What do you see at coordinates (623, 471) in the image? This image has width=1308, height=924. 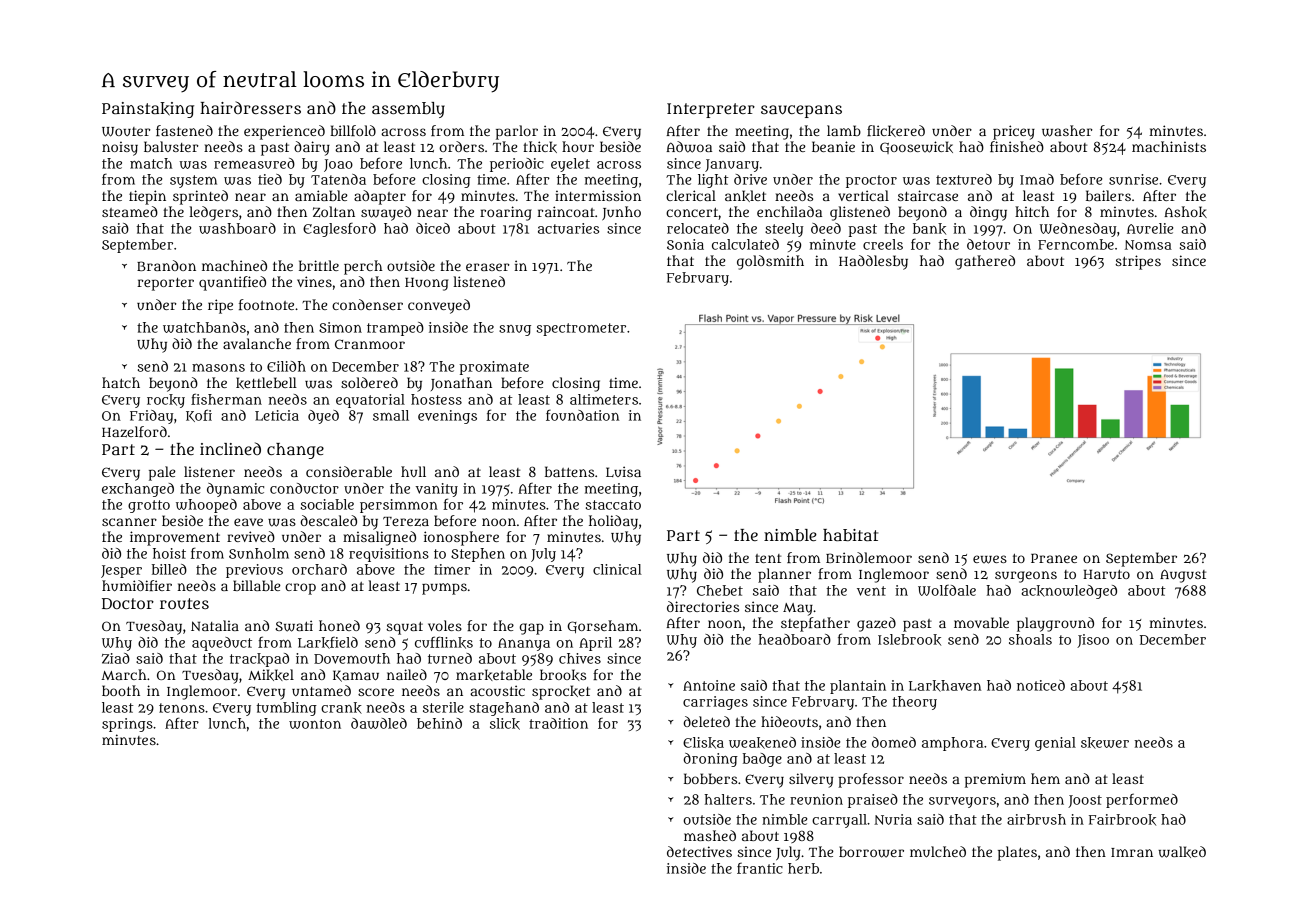 I see `Luisa` at bounding box center [623, 471].
